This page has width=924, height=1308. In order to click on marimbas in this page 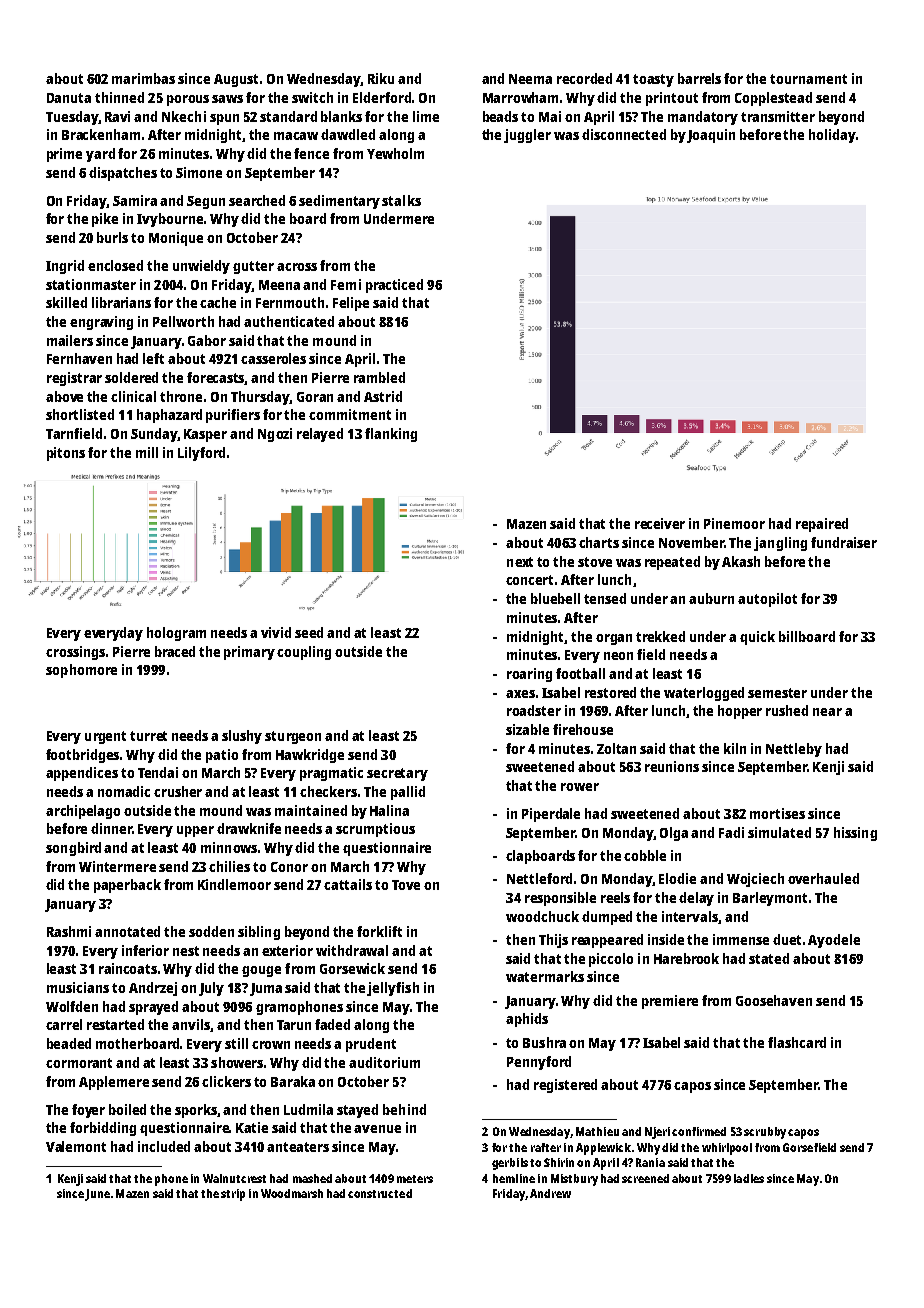, I will do `click(143, 78)`.
